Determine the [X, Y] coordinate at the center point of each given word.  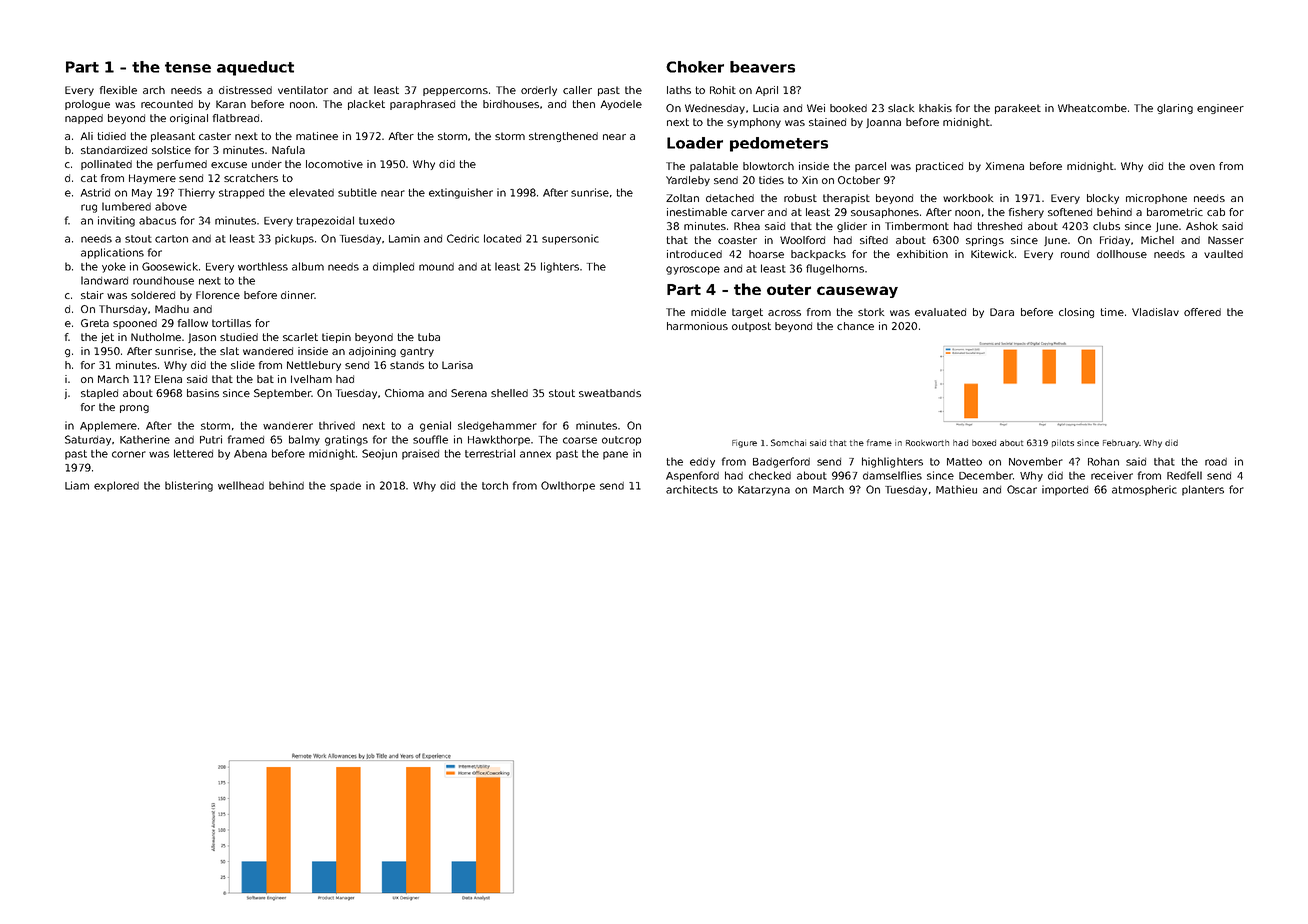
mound [436, 267]
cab [1216, 212]
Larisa [457, 365]
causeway [857, 292]
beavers [762, 67]
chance [855, 326]
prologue [87, 105]
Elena [168, 379]
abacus [157, 220]
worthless [263, 266]
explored [116, 486]
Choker [695, 67]
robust [800, 198]
